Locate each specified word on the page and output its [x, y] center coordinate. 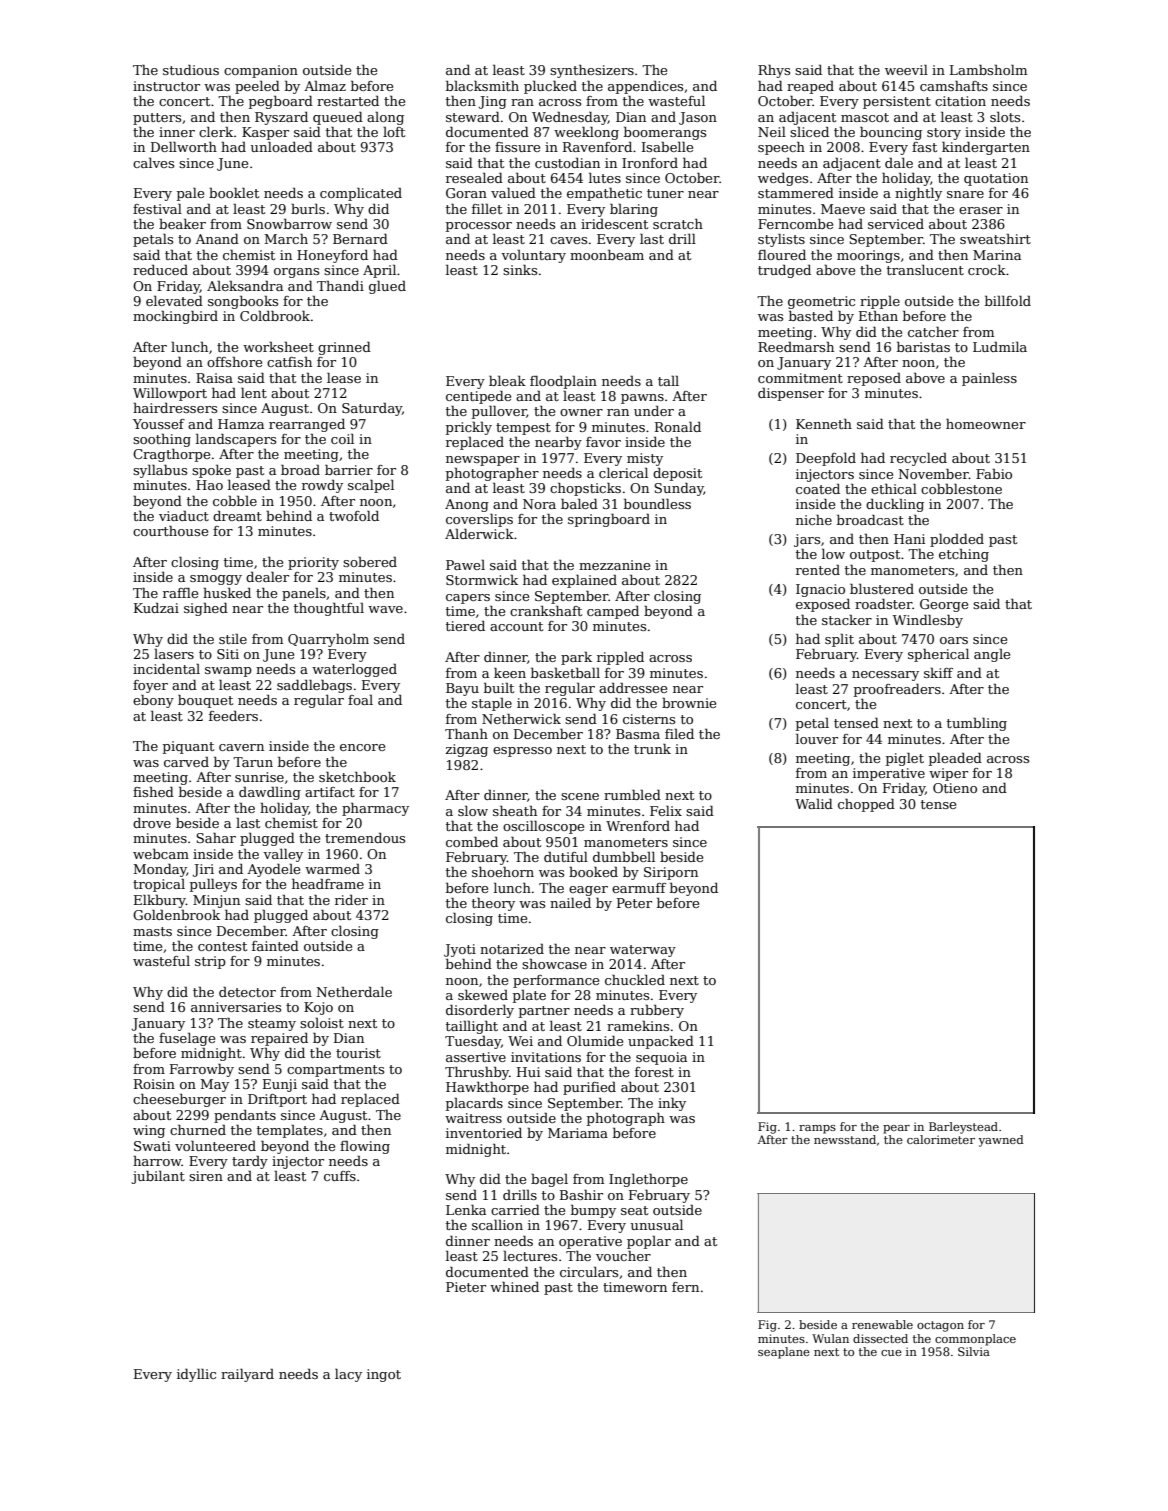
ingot [384, 1375]
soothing [162, 440]
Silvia [974, 1351]
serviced [896, 223]
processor [479, 227]
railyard [247, 1375]
